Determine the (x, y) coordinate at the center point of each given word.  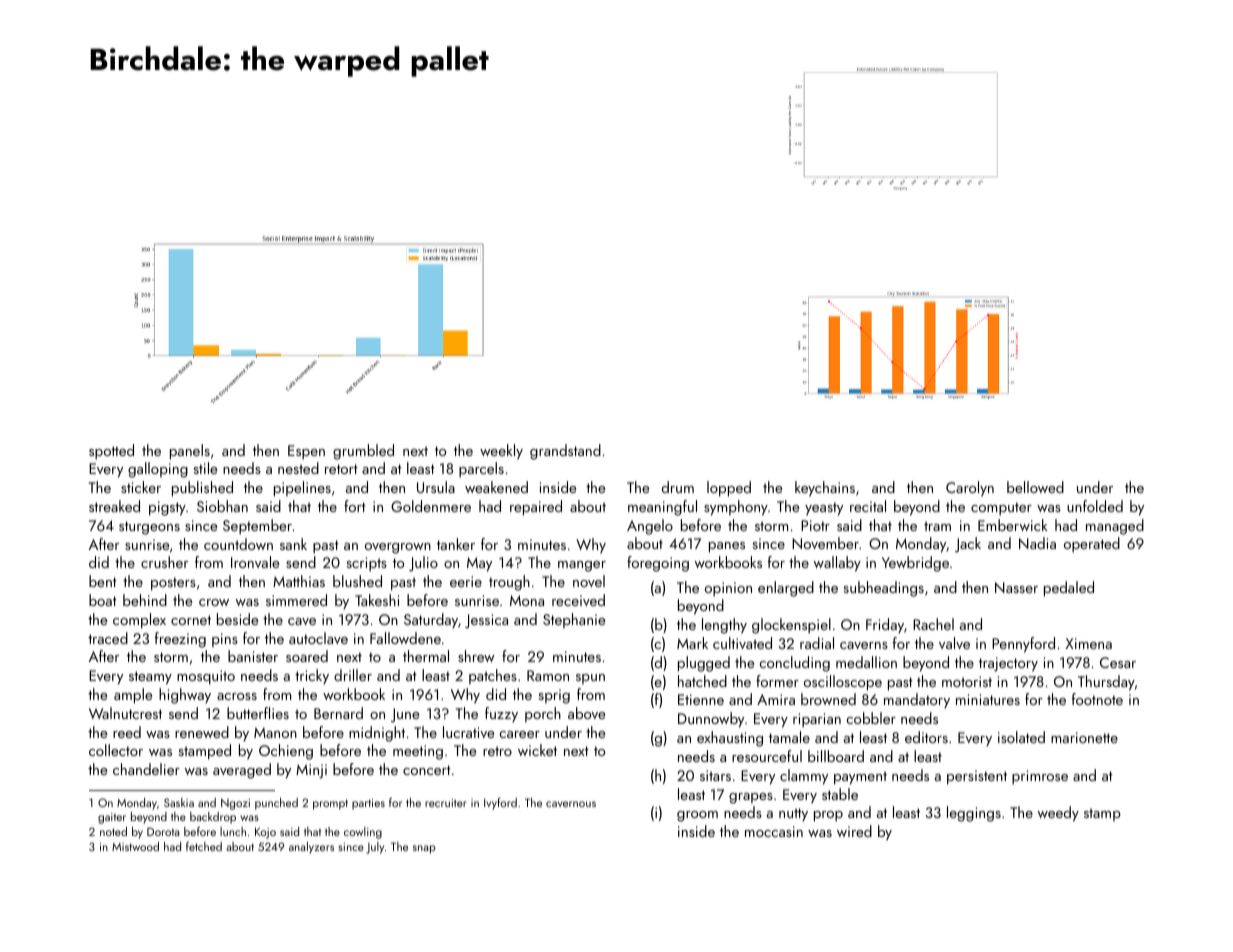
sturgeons (149, 528)
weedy (1058, 814)
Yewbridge (915, 564)
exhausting (730, 739)
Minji (311, 771)
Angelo (650, 527)
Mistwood (135, 846)
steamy (150, 678)
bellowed (1035, 487)
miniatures (988, 699)
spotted (111, 452)
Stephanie (574, 620)
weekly (501, 452)
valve (954, 643)
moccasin (774, 831)
